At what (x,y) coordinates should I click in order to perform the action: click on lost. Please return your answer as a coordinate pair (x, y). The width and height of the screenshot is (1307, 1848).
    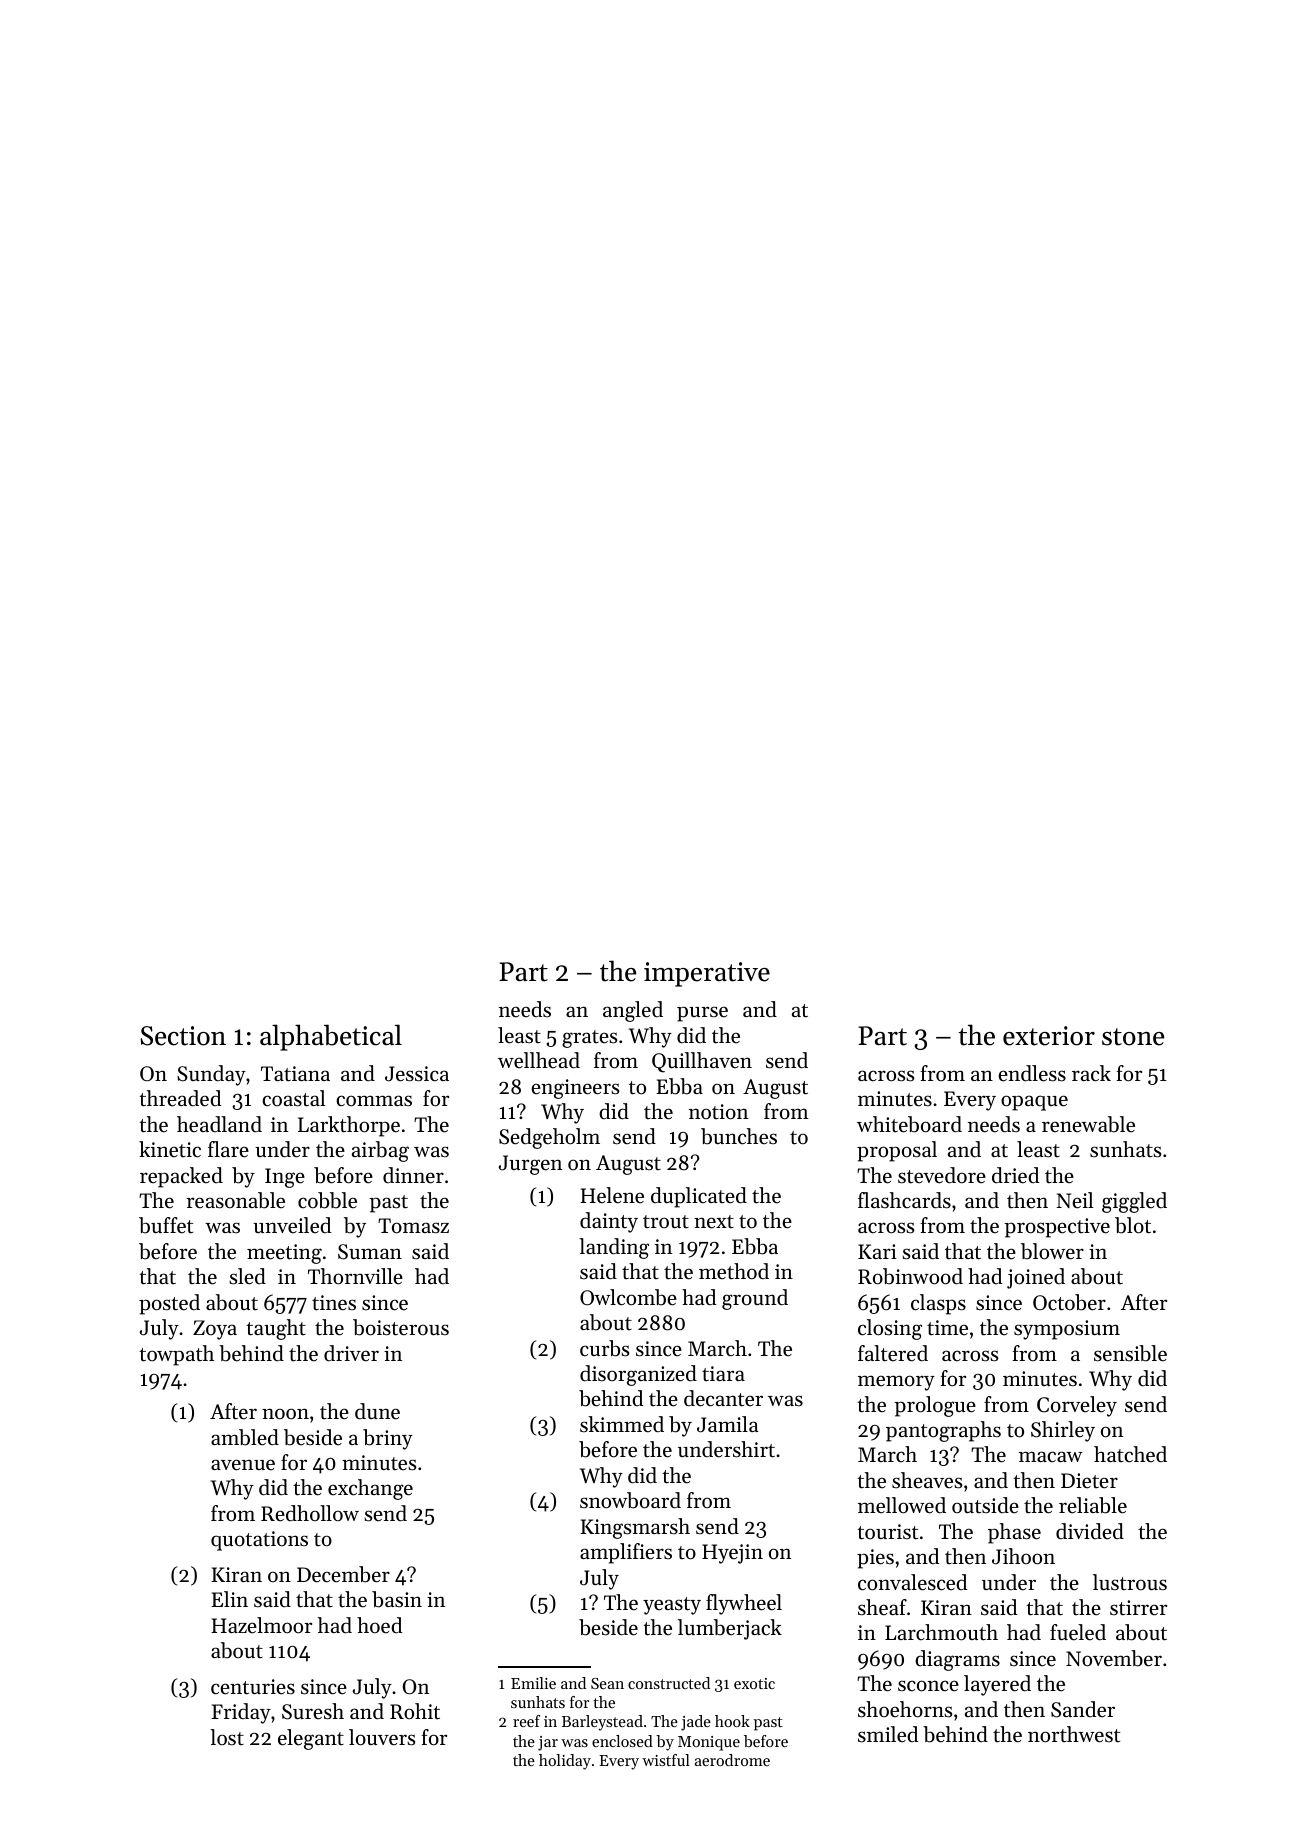
    Looking at the image, I should click on (227, 1737).
